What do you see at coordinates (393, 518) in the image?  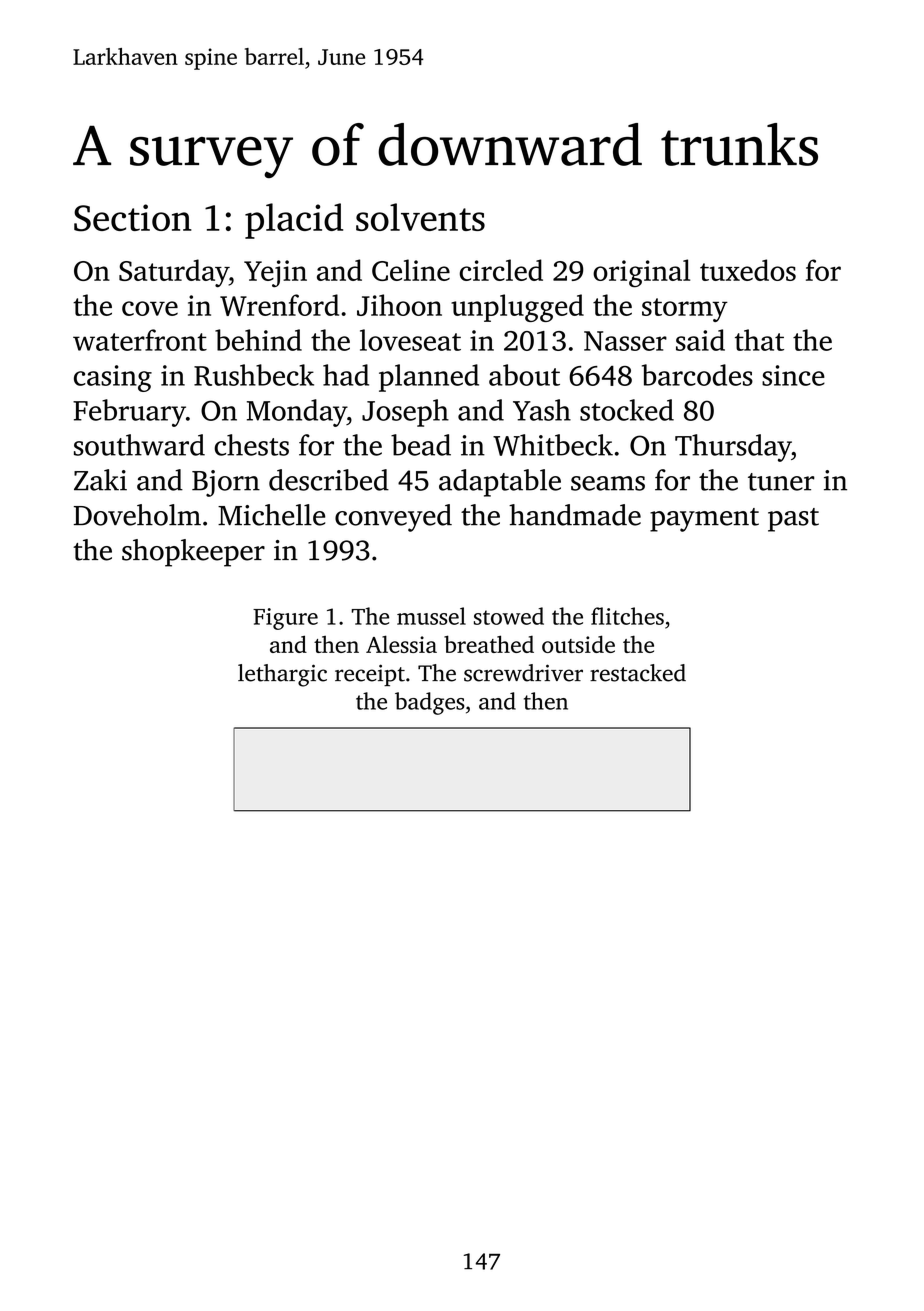 I see `conveyed` at bounding box center [393, 518].
